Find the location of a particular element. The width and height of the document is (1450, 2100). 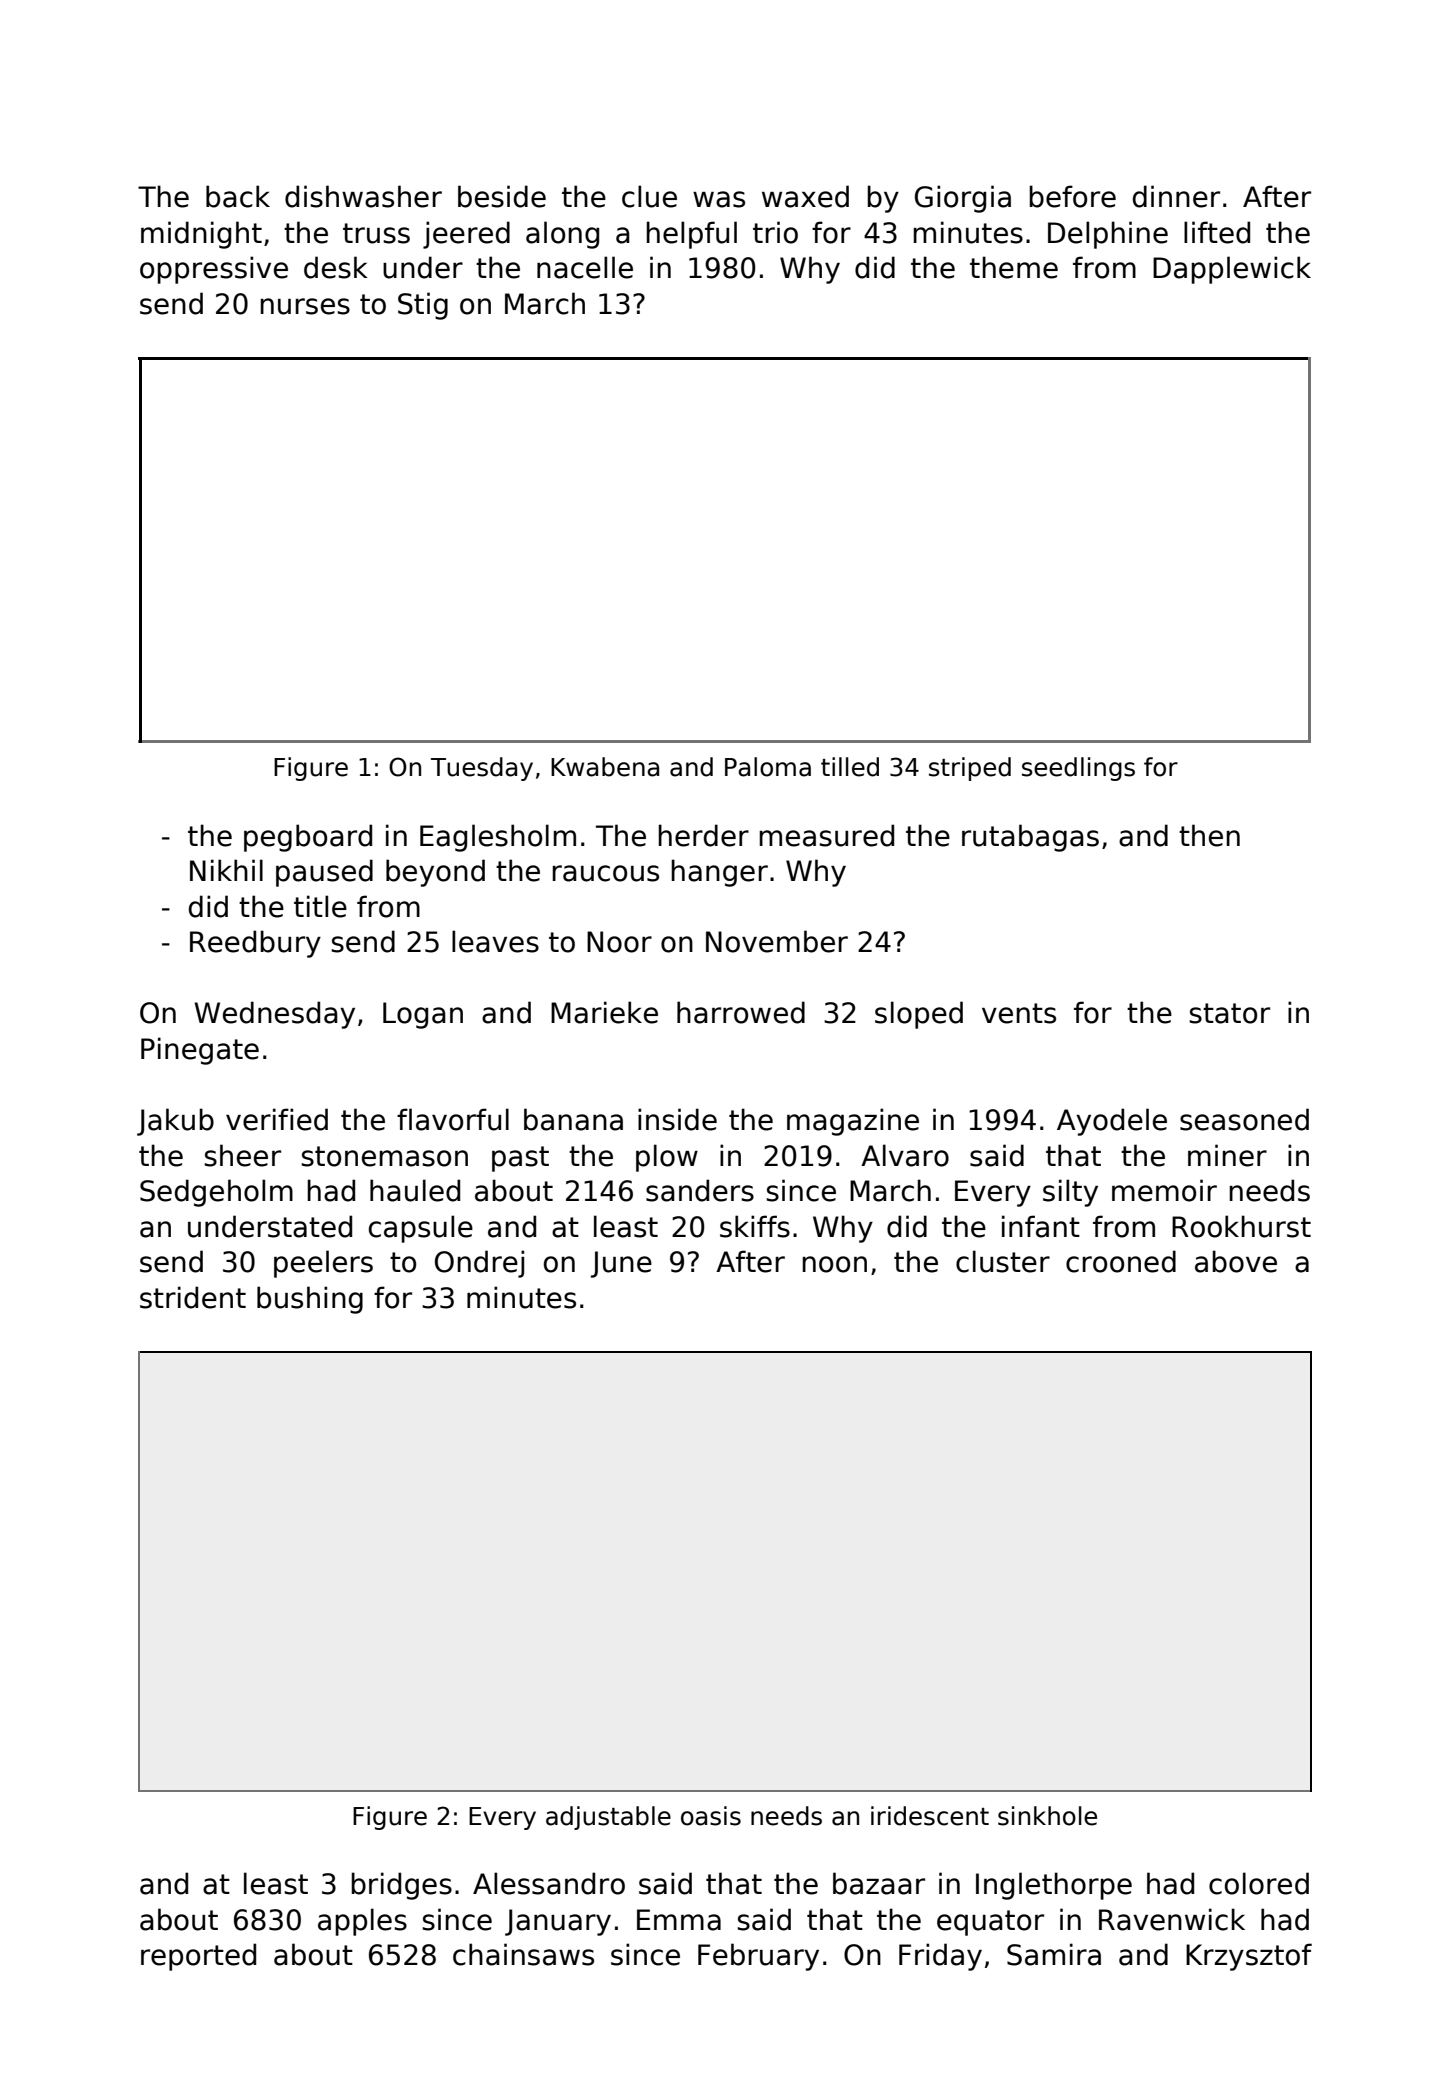

oasis is located at coordinates (711, 1816).
